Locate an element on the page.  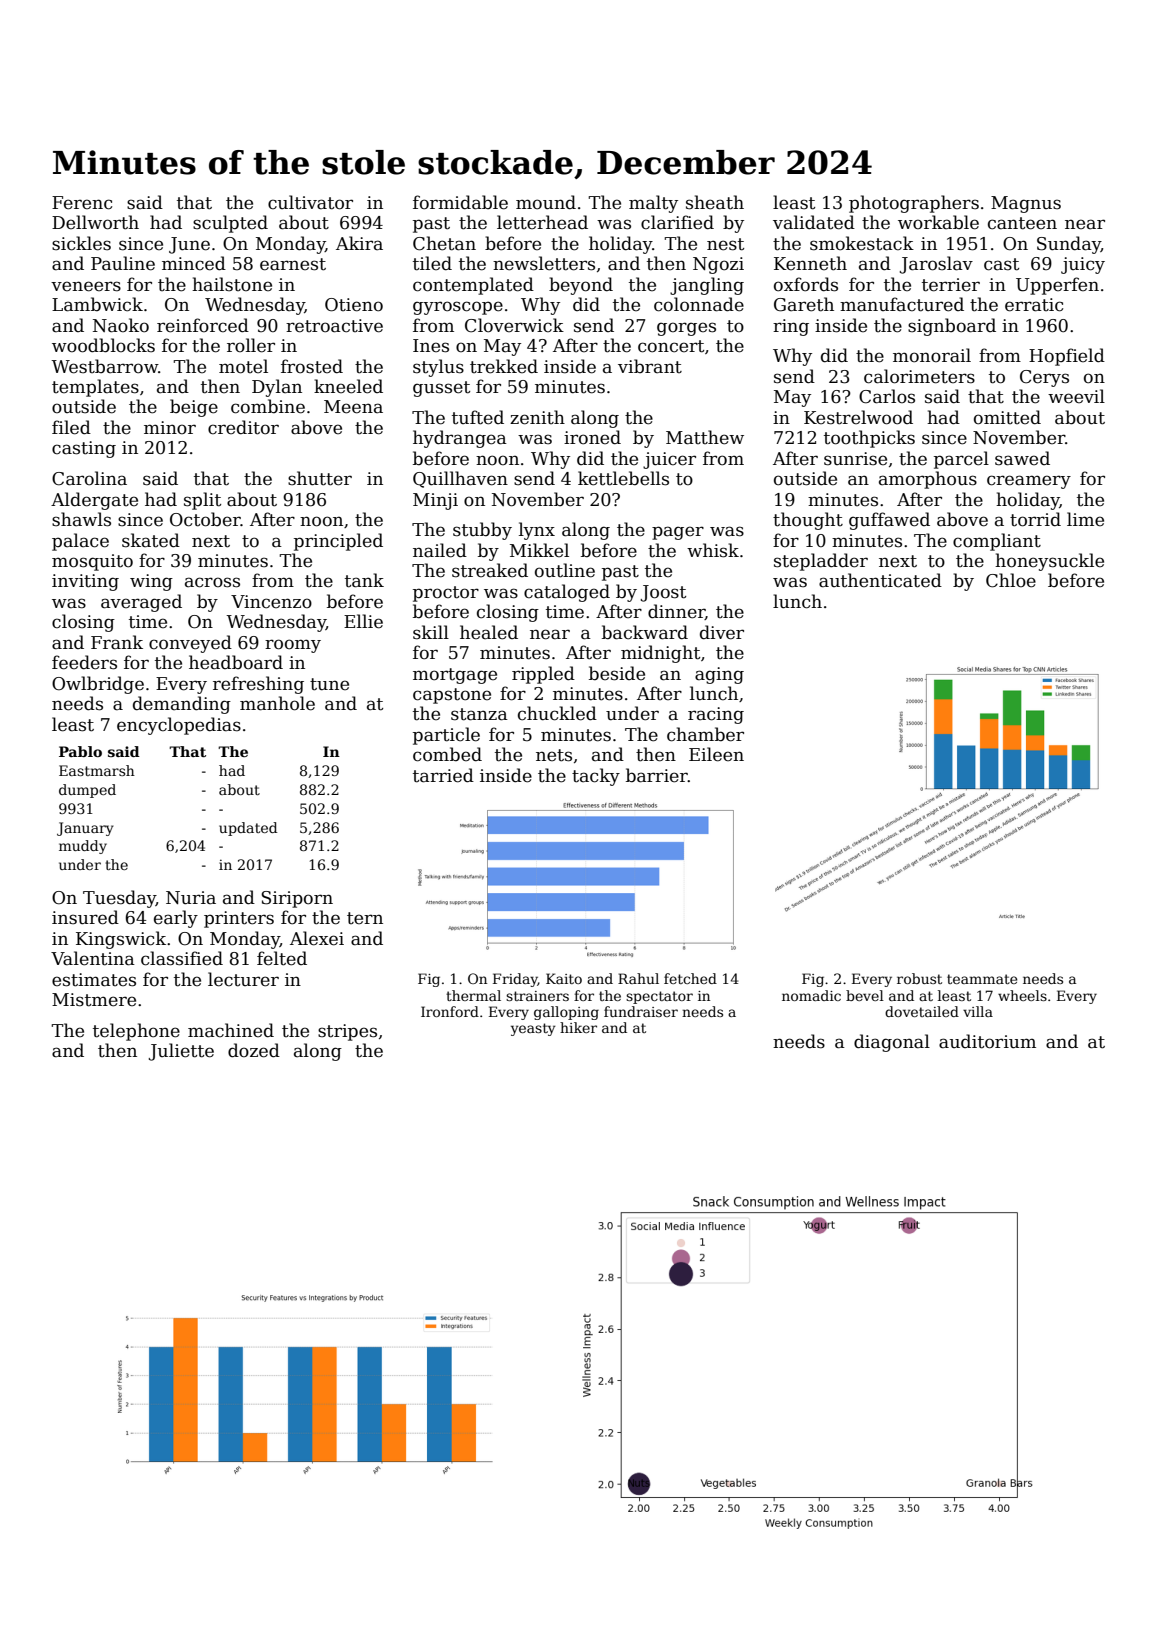
estimates is located at coordinates (94, 980).
